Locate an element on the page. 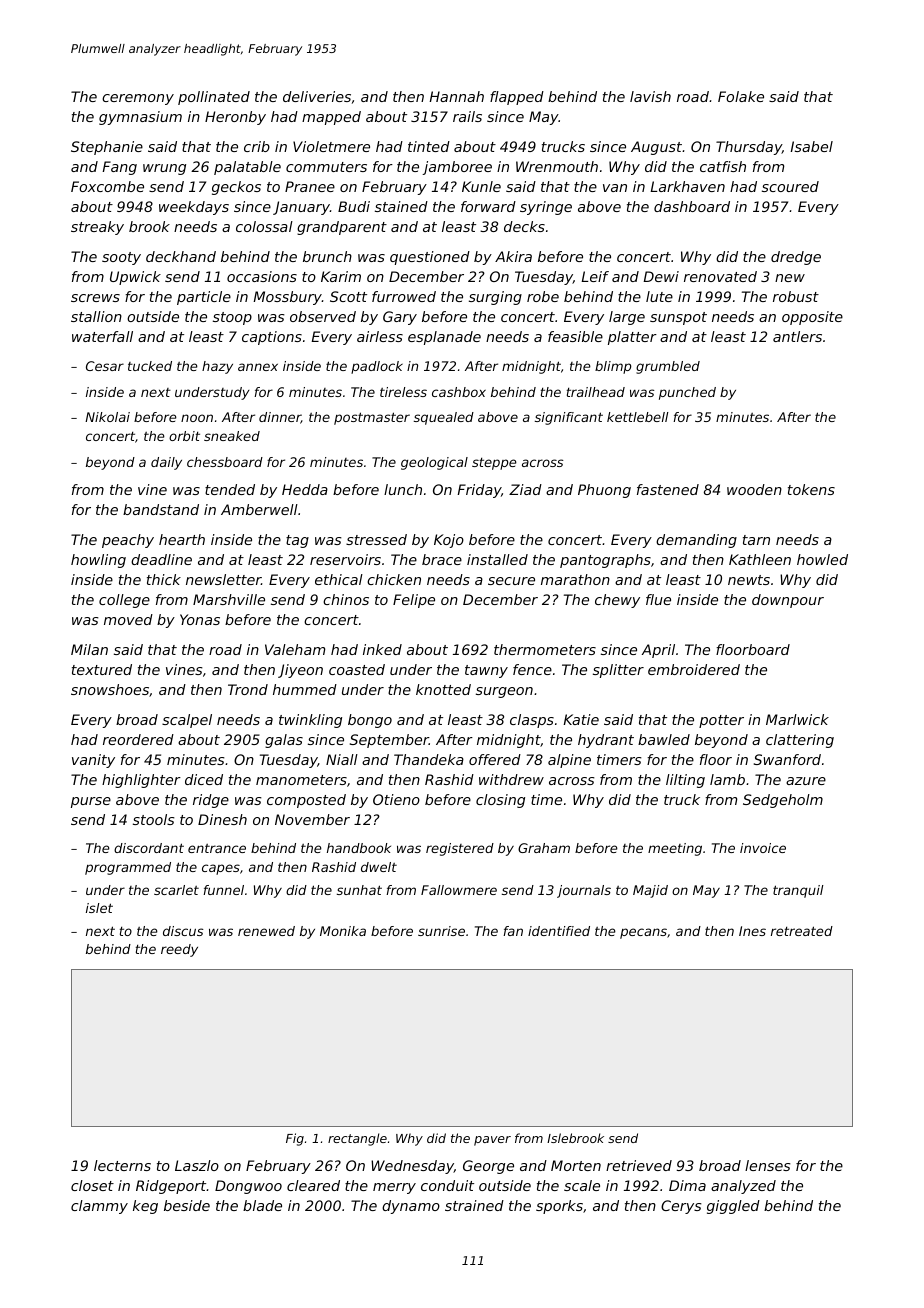  Marlwick is located at coordinates (797, 719).
